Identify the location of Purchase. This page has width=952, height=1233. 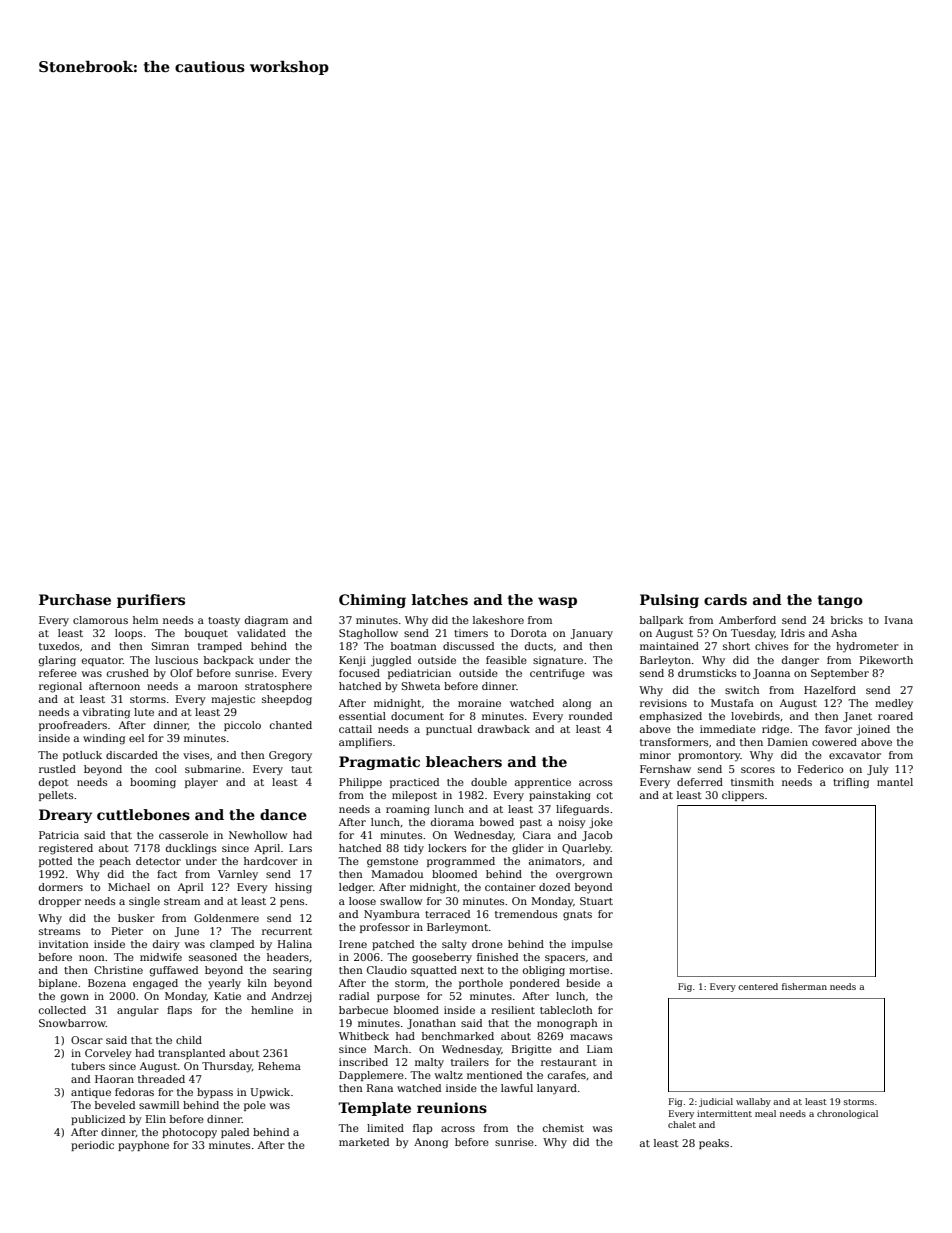
(75, 599).
